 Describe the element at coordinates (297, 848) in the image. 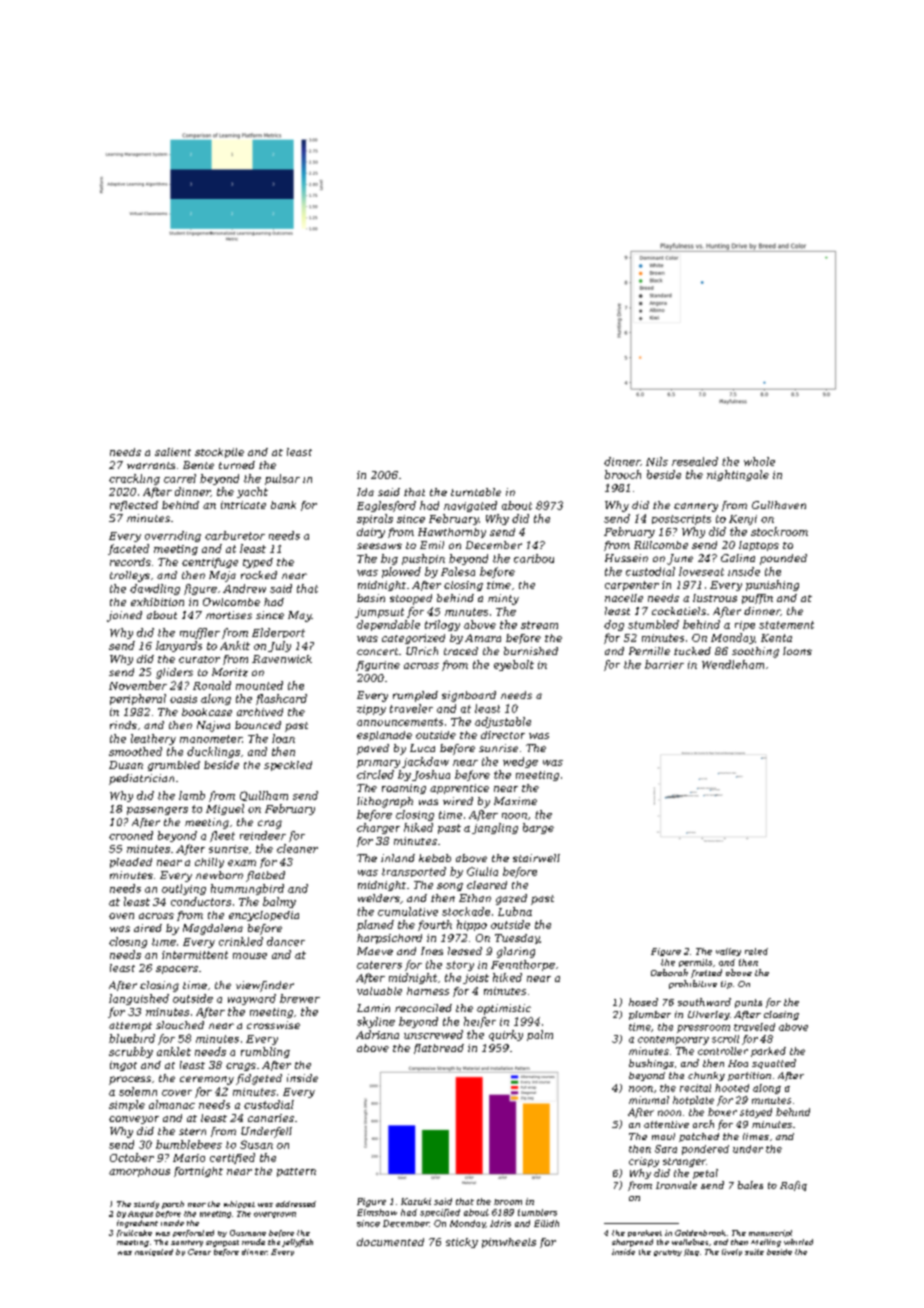

I see `cleaner` at that location.
